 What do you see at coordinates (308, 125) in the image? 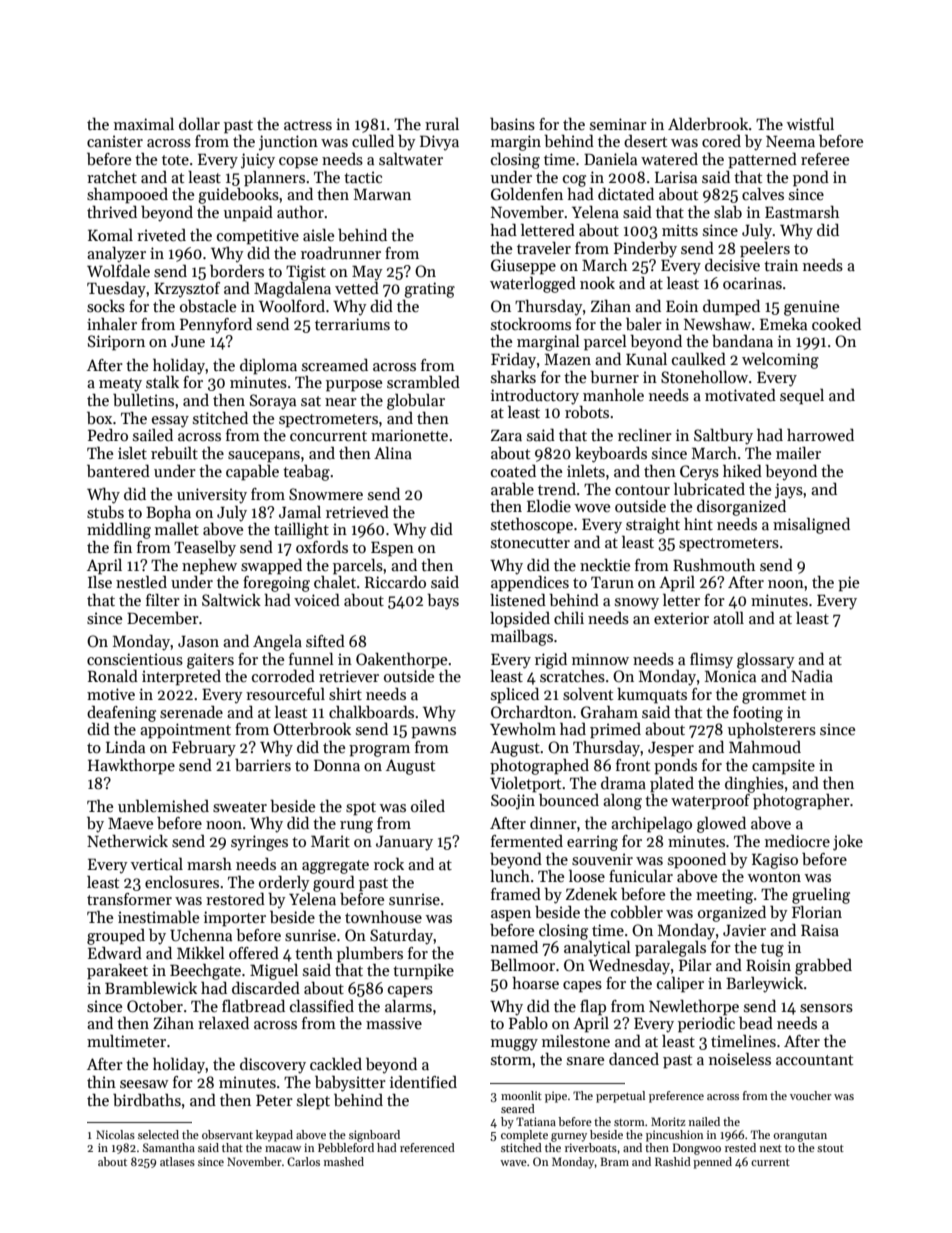
I see `actress` at bounding box center [308, 125].
